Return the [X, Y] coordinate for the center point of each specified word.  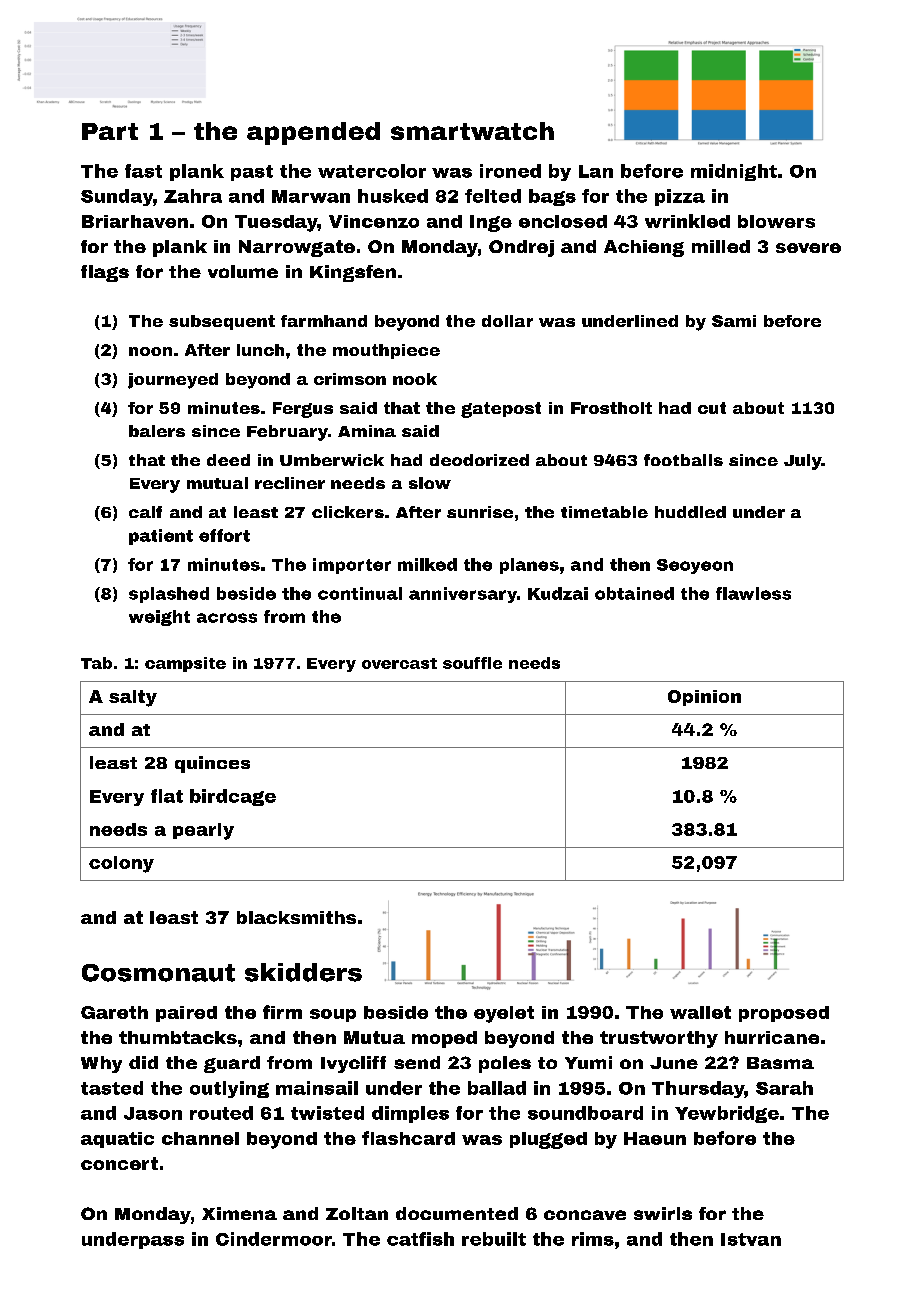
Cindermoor [274, 1239]
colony [121, 864]
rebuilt [494, 1239]
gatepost [501, 410]
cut [712, 408]
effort [224, 535]
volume [243, 271]
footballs [683, 460]
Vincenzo [374, 221]
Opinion [704, 698]
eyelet [504, 1014]
